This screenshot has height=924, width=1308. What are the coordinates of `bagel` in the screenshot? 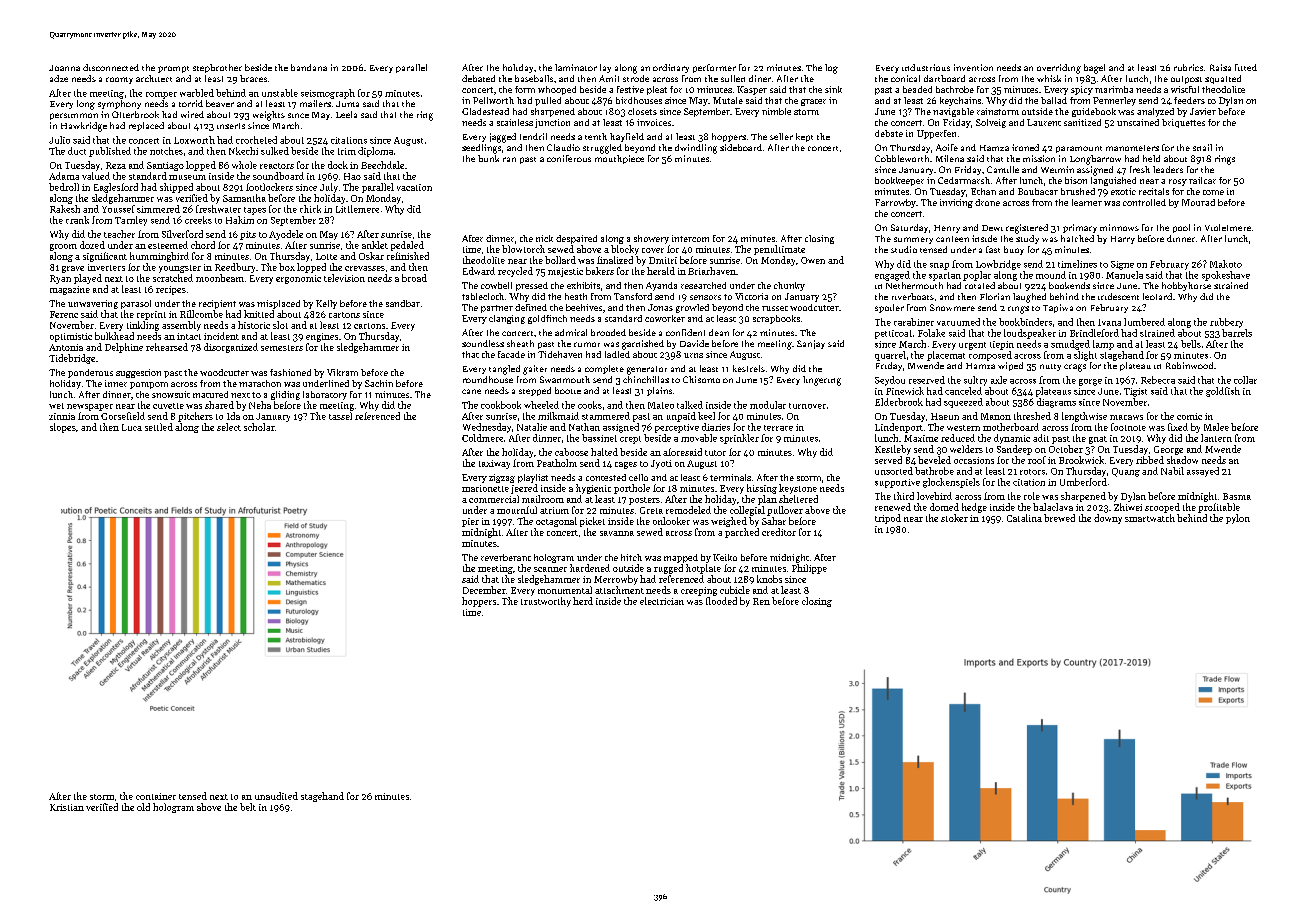 It's located at (1094, 69).
